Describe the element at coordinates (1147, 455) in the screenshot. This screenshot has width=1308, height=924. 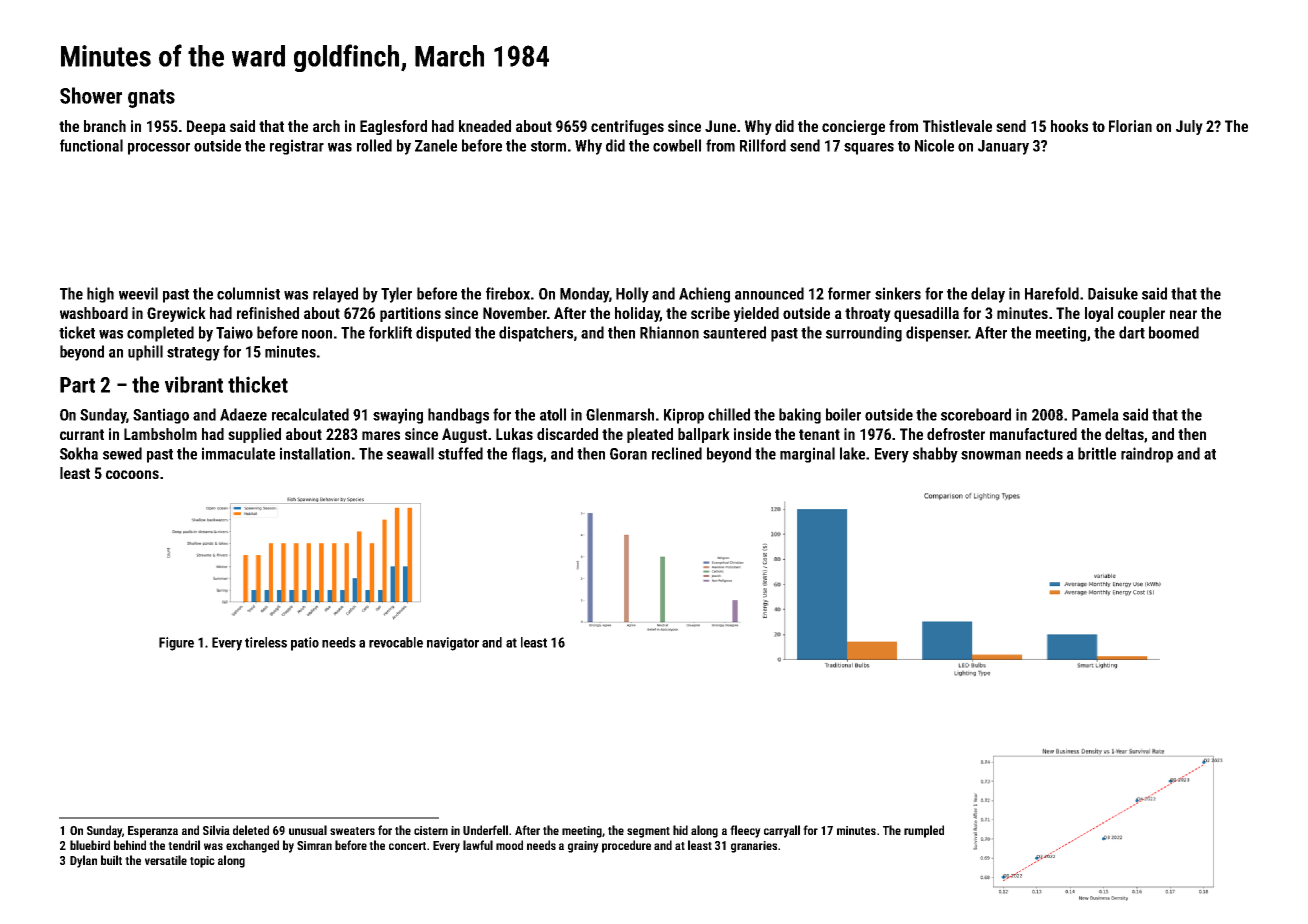
I see `raindrop` at that location.
